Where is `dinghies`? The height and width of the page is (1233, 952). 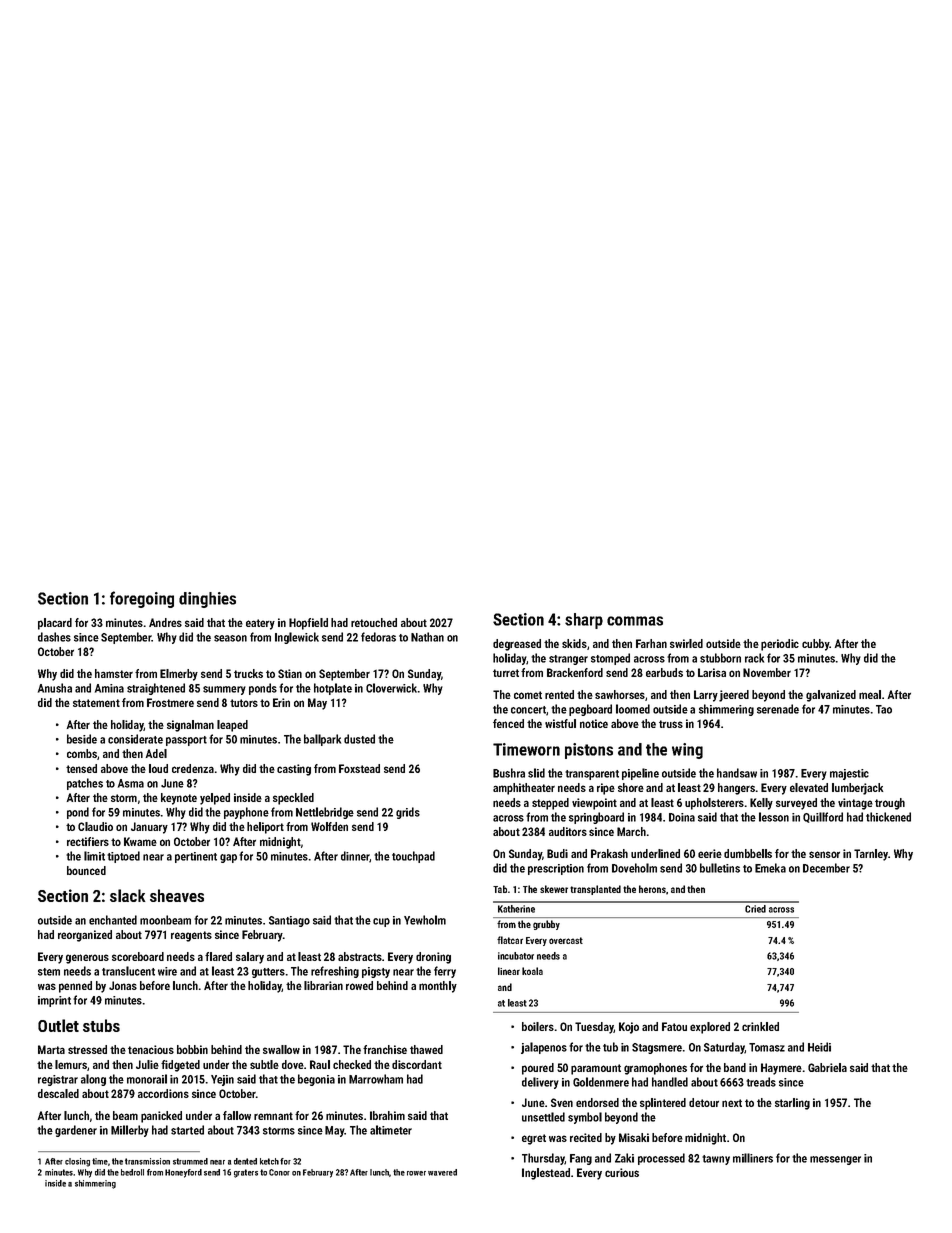
dinghies is located at coordinates (207, 600).
